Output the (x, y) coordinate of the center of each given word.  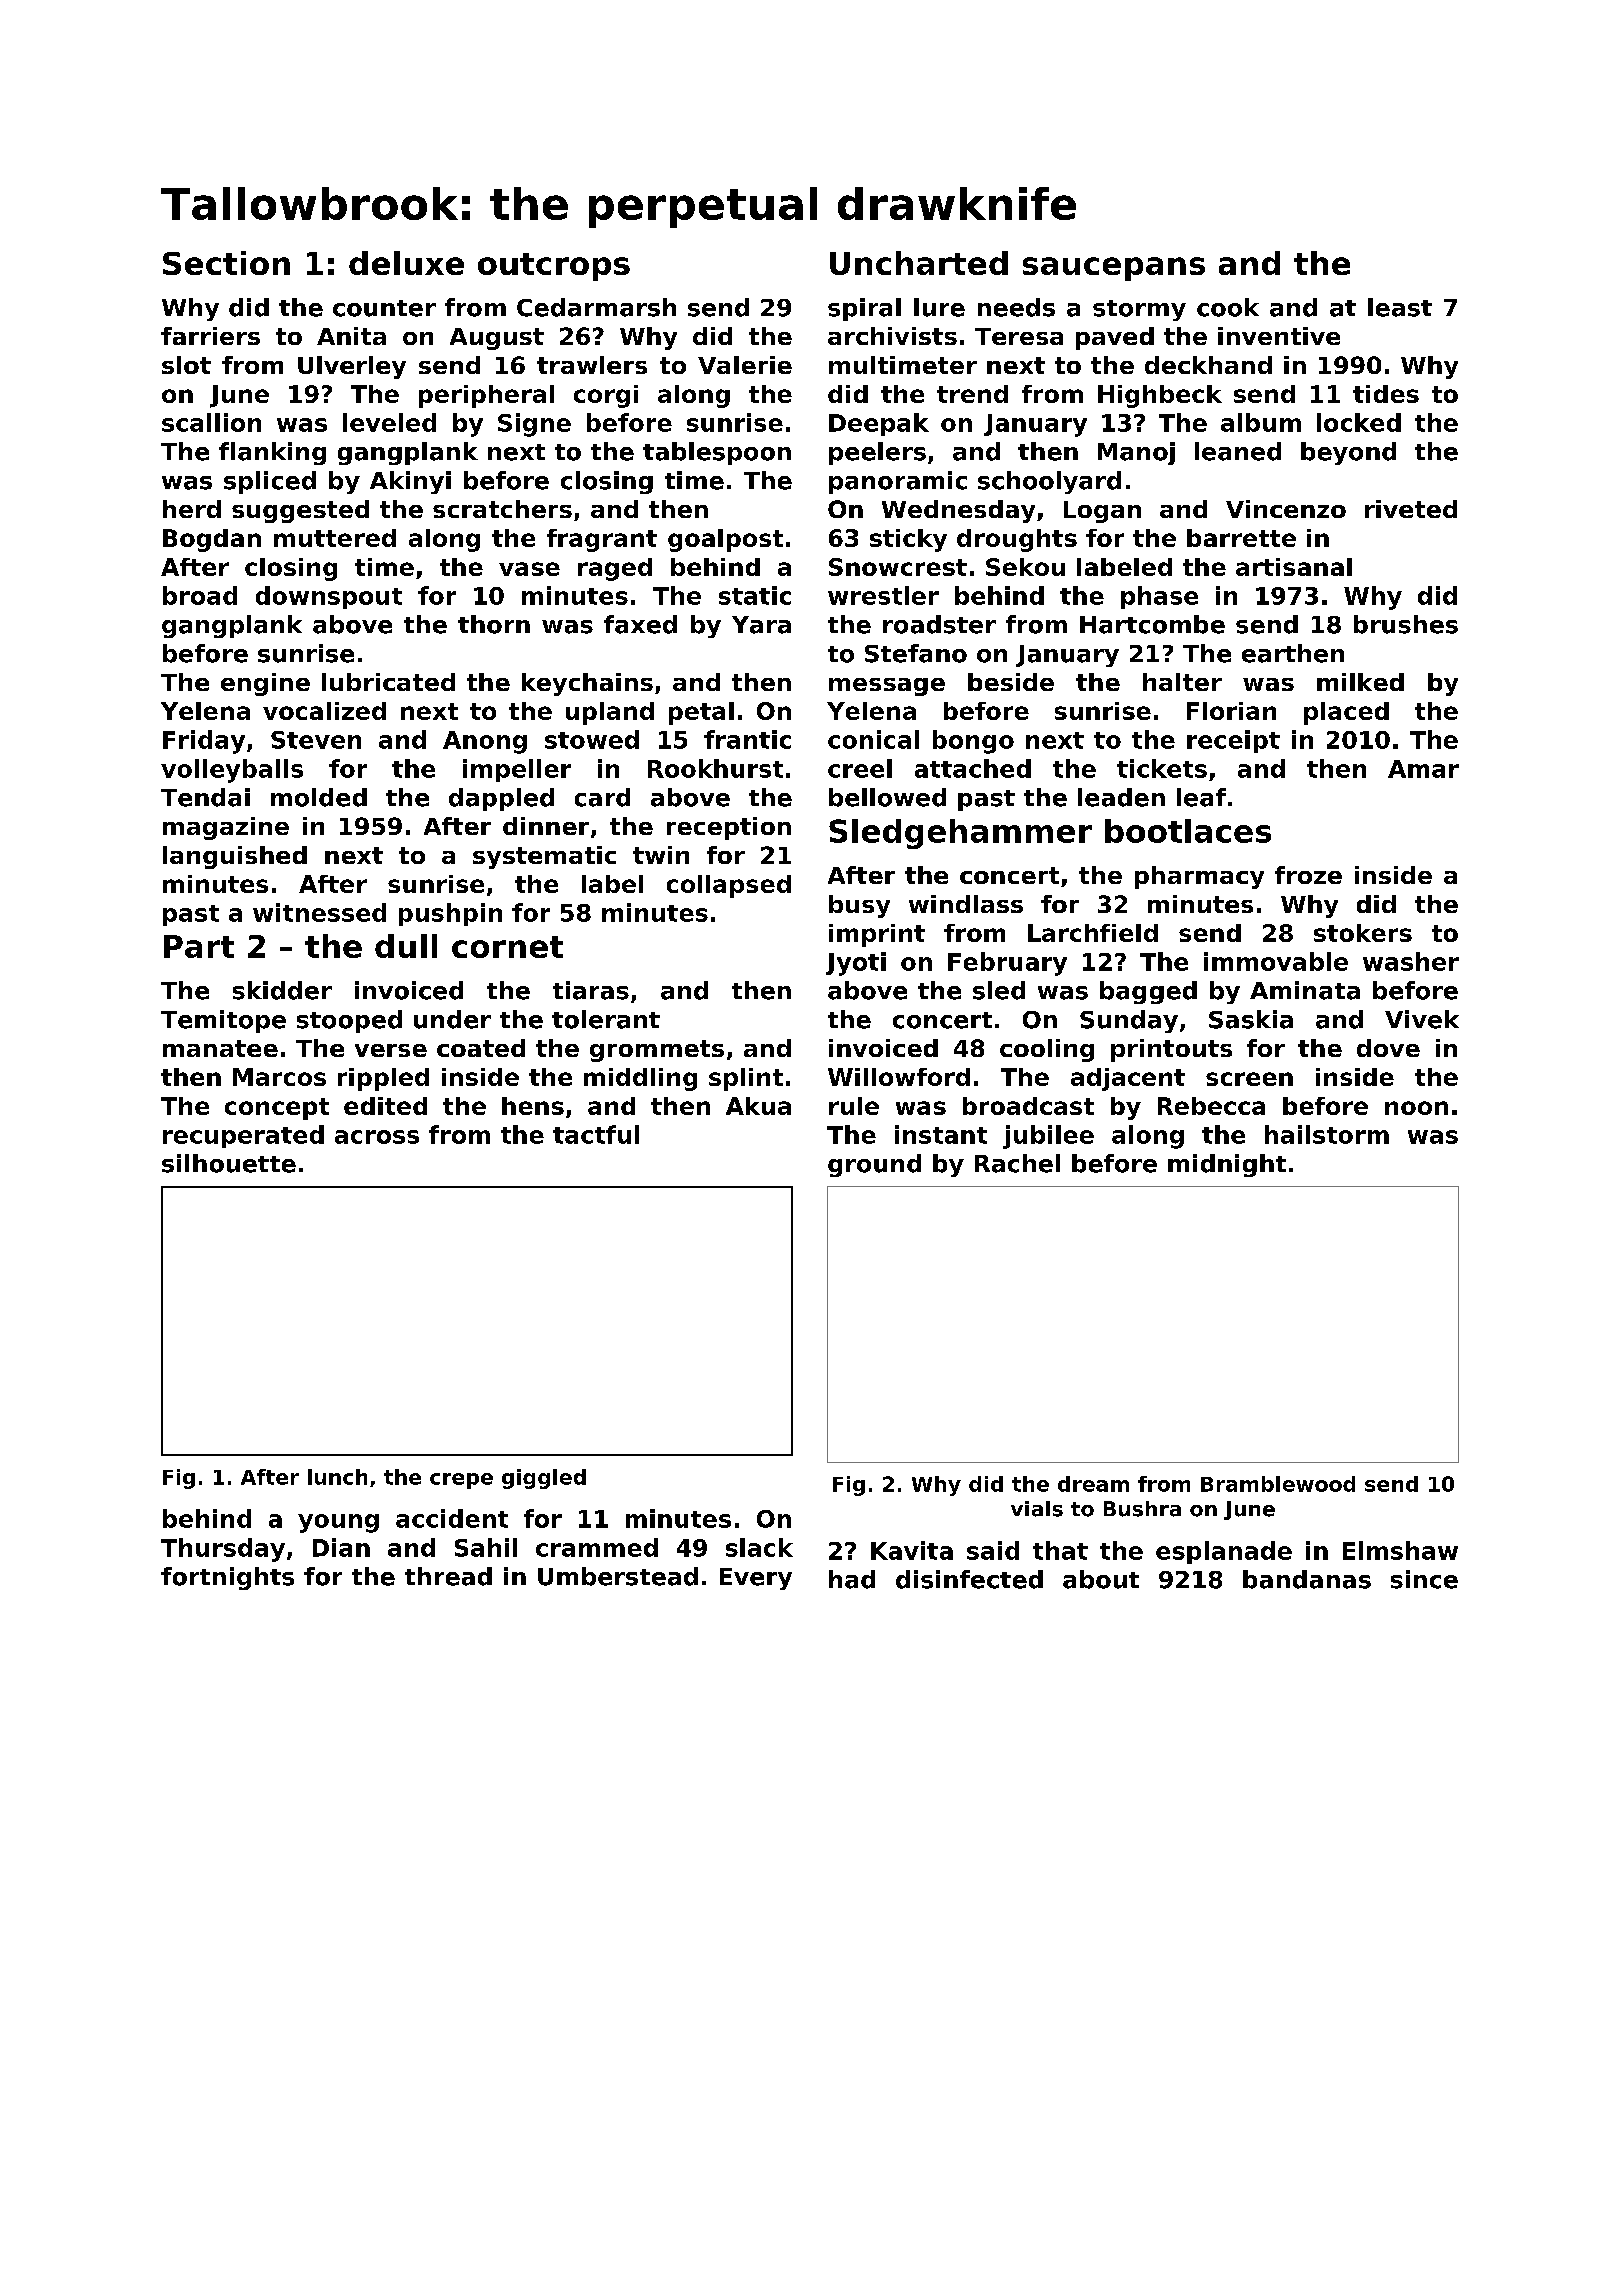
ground (874, 1165)
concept (277, 1109)
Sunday (1129, 1021)
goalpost (725, 540)
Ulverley (352, 367)
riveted (1411, 509)
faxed (640, 624)
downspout (329, 597)
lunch (337, 1477)
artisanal (1294, 567)
